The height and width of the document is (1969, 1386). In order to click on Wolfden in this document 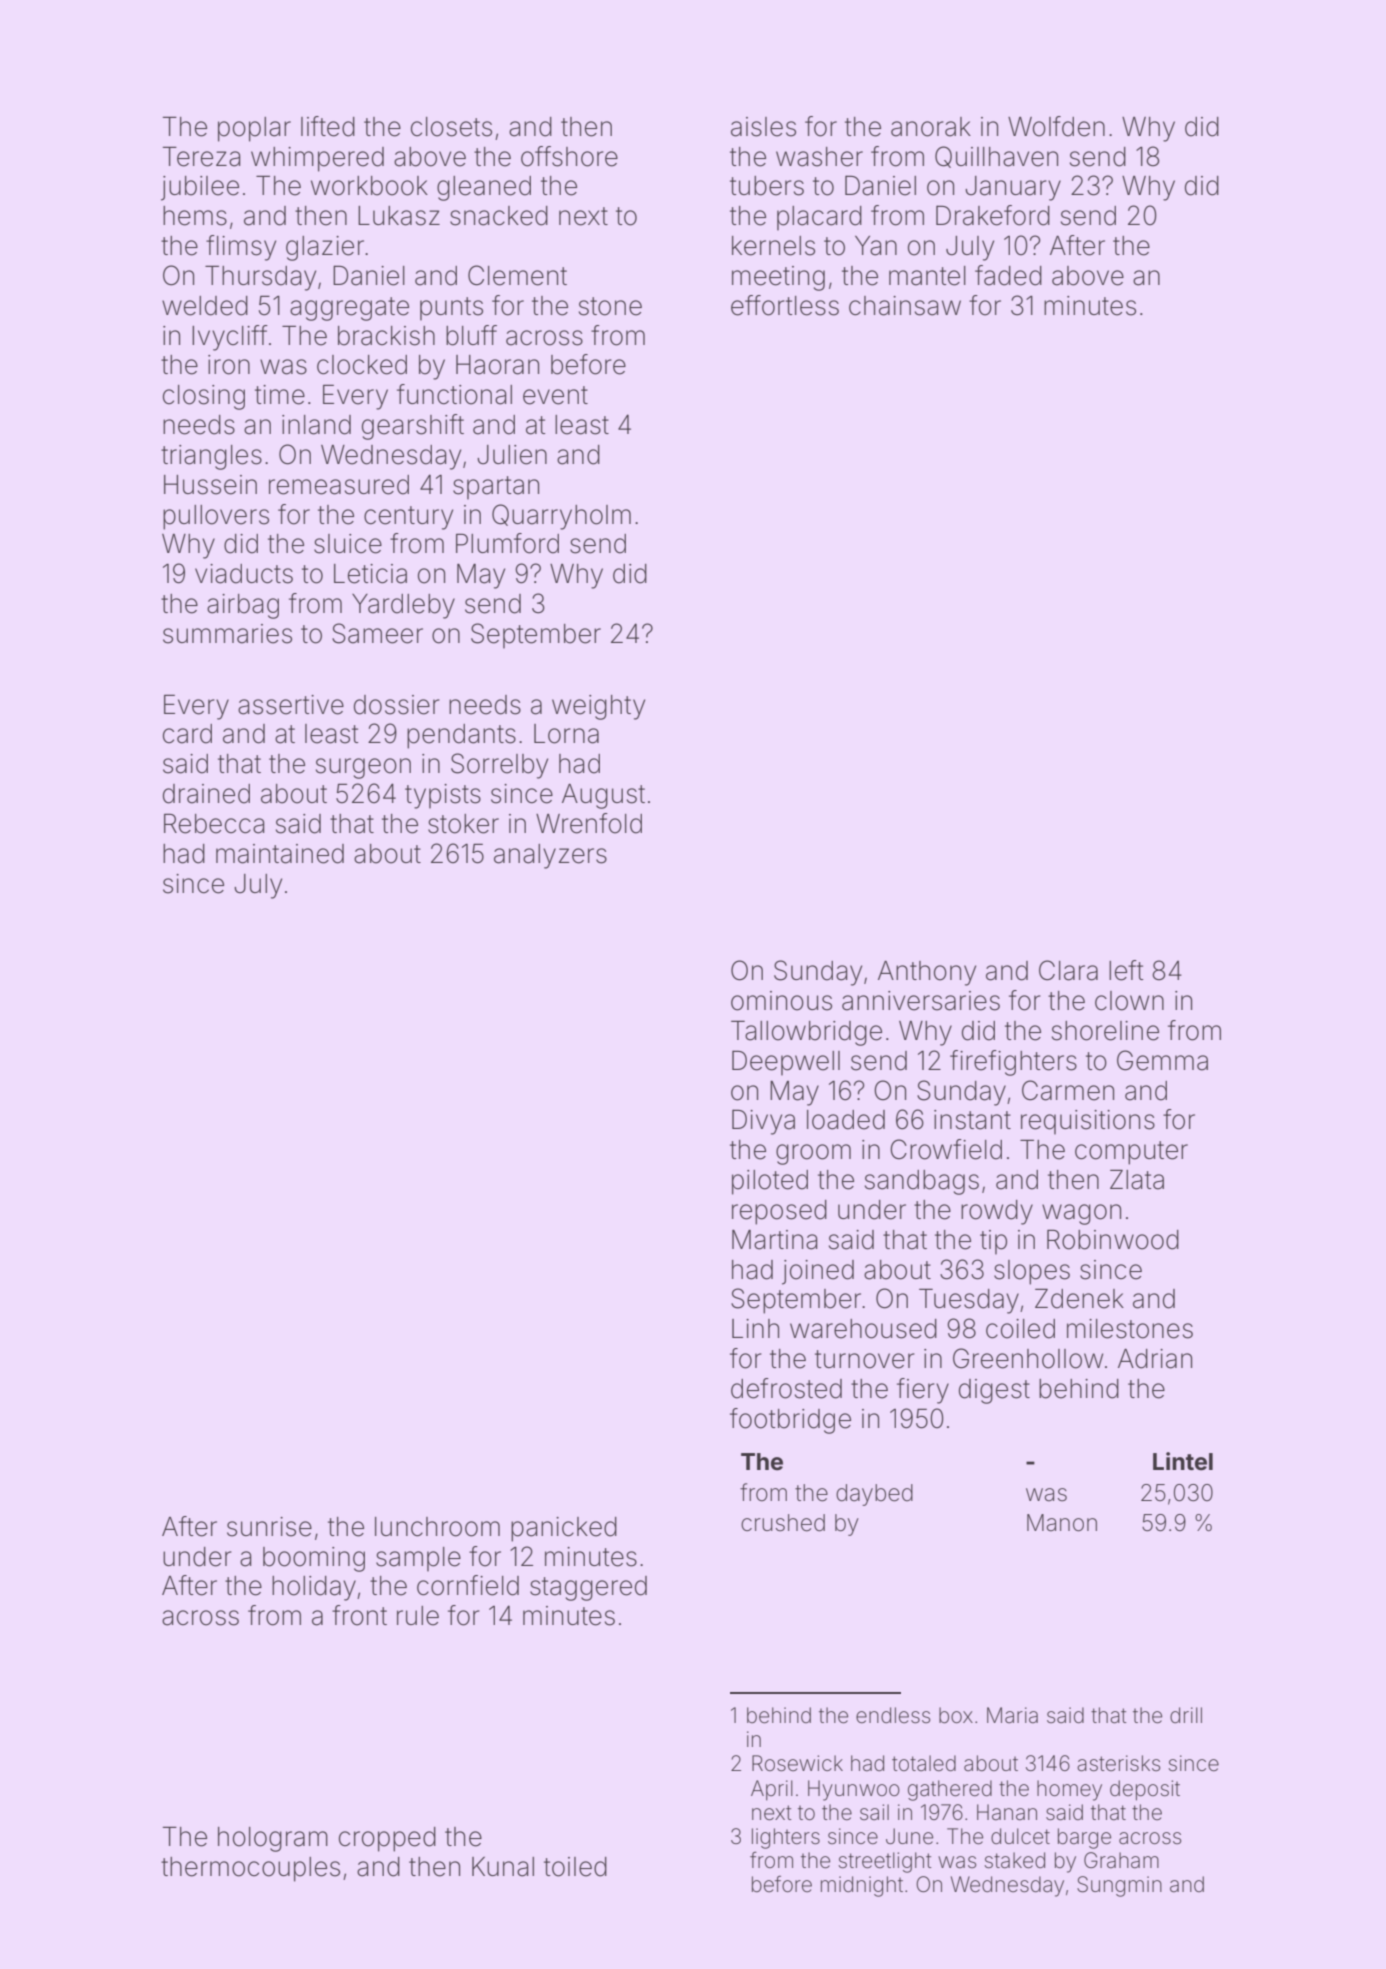, I will do `click(1056, 126)`.
